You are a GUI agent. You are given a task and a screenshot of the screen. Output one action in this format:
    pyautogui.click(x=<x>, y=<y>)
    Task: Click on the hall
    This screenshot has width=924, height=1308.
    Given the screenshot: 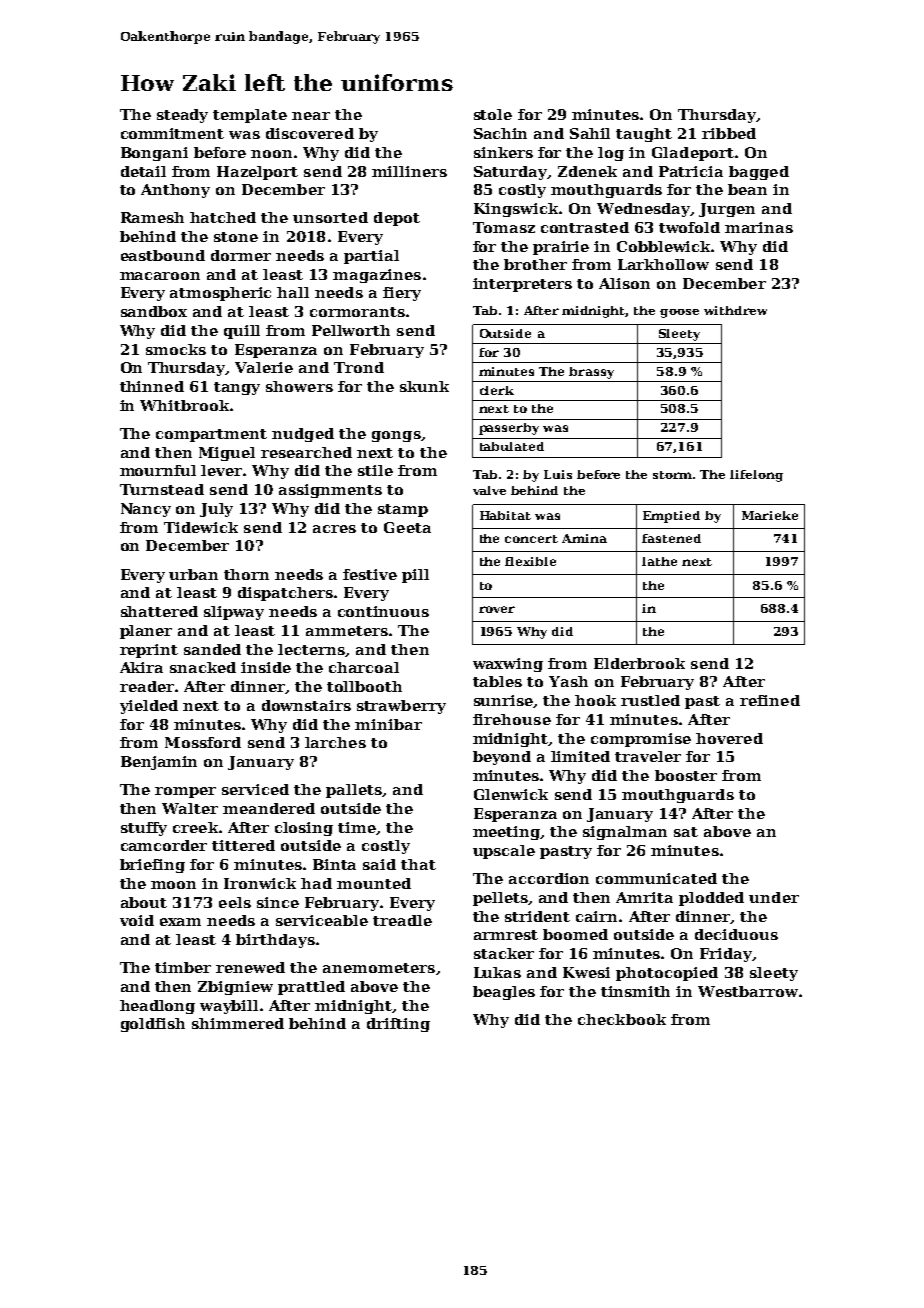 What is the action you would take?
    pyautogui.click(x=293, y=292)
